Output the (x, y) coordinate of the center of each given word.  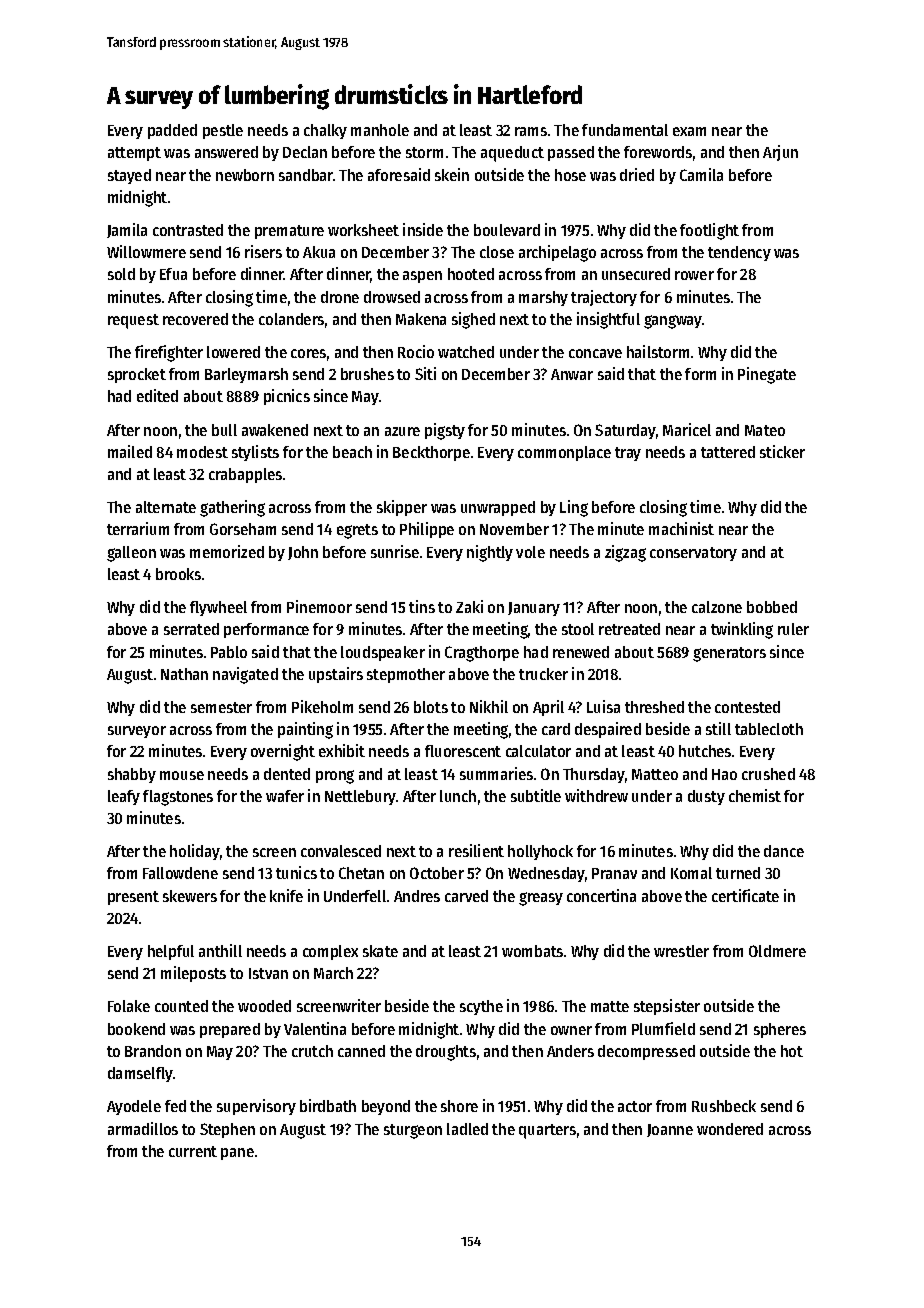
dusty (706, 797)
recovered (195, 319)
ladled (467, 1129)
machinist (681, 528)
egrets (357, 531)
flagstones (178, 798)
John (303, 553)
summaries (496, 773)
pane (237, 1154)
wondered (730, 1129)
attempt (134, 154)
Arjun (780, 153)
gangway (673, 322)
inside (423, 229)
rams (531, 131)
